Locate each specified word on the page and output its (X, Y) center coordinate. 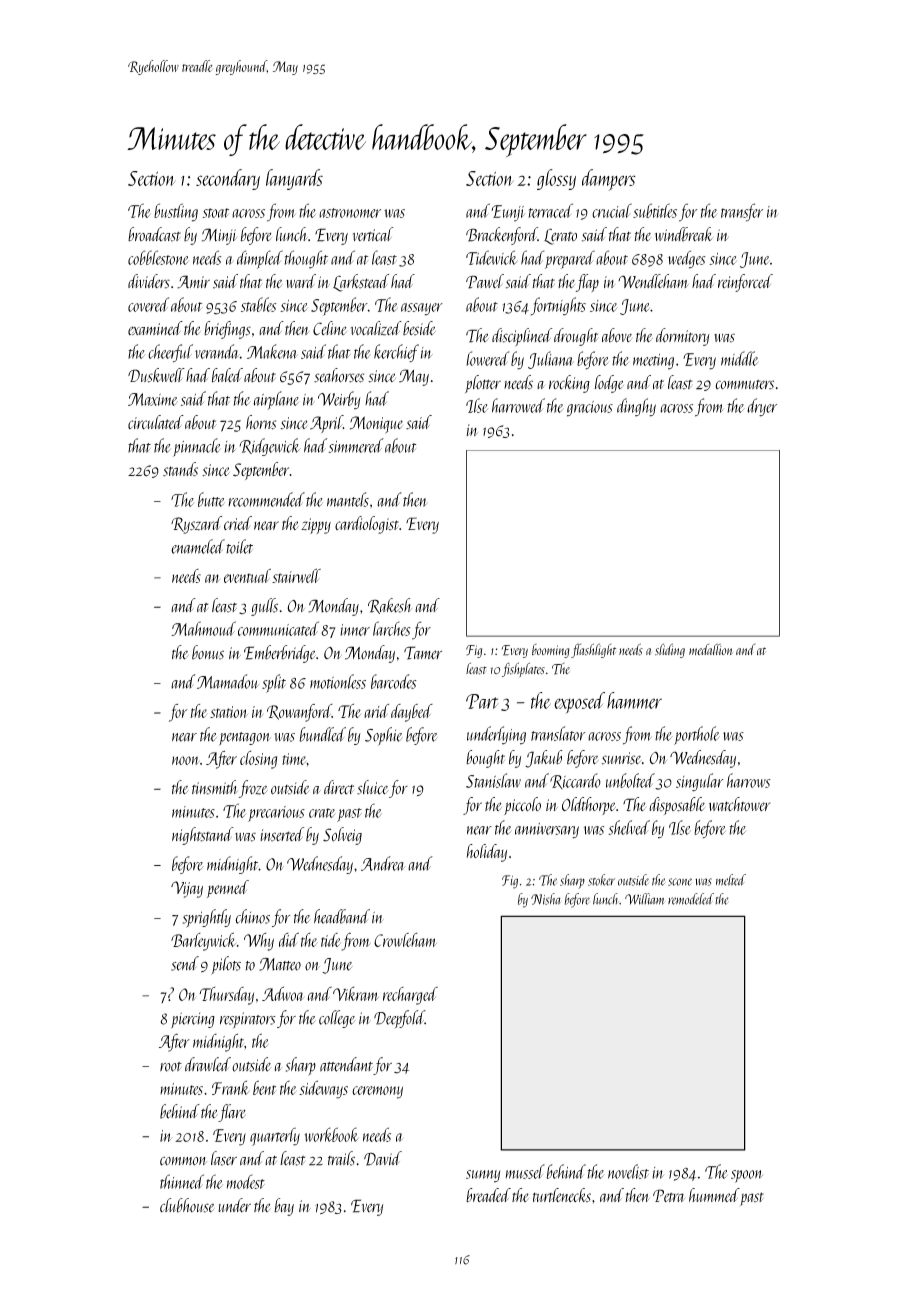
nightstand (203, 836)
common (183, 1161)
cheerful (170, 353)
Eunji (508, 213)
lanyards (294, 179)
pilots (226, 965)
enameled (198, 546)
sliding (670, 650)
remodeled (691, 899)
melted (731, 880)
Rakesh (390, 606)
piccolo (522, 806)
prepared (570, 259)
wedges (686, 259)
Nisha (546, 899)
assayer (422, 309)
